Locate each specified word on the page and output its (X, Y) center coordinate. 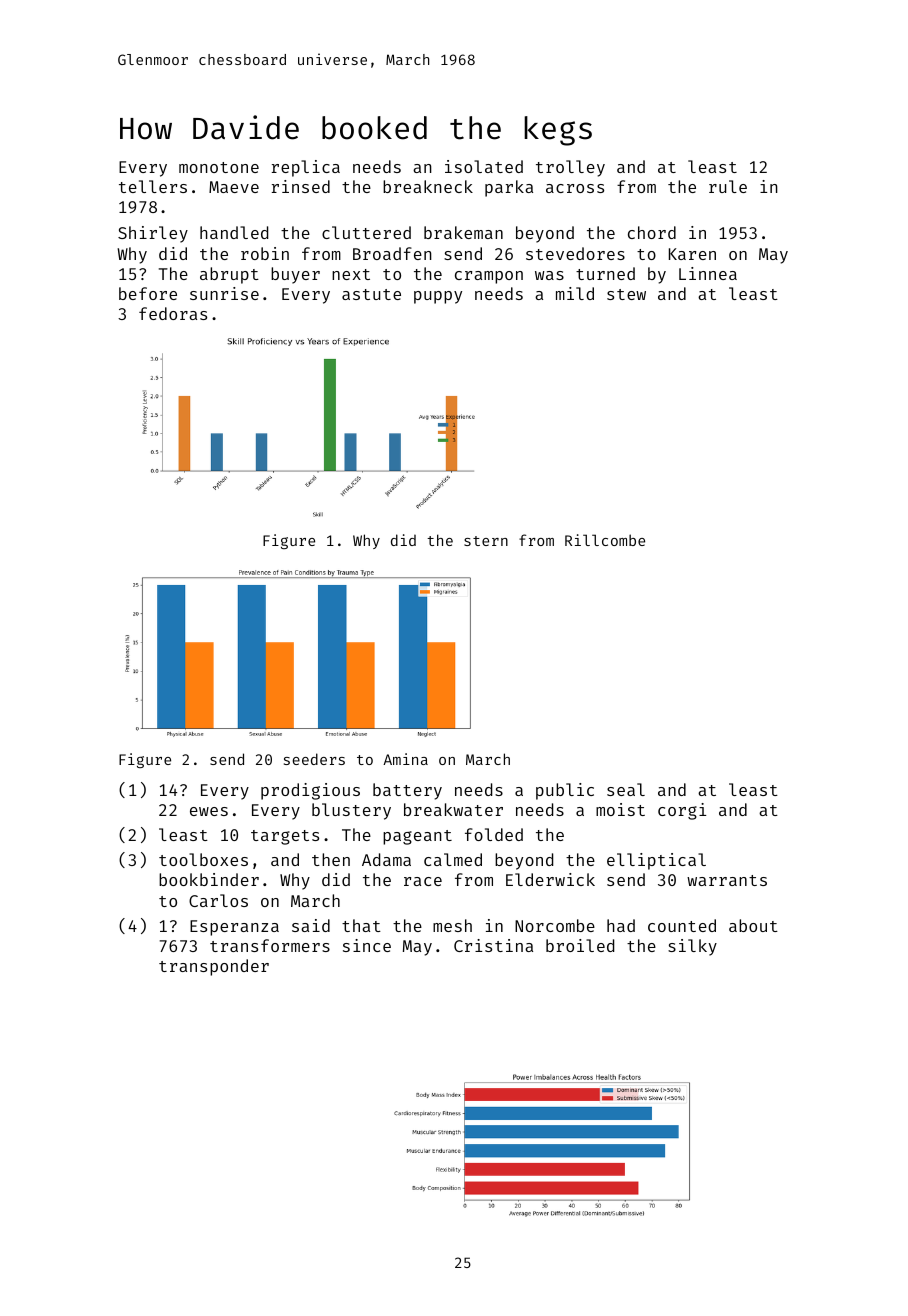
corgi (682, 811)
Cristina (493, 945)
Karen (692, 254)
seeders (314, 759)
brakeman (463, 232)
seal (626, 789)
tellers (153, 186)
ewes (209, 811)
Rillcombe (605, 540)
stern (486, 541)
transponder (214, 967)
